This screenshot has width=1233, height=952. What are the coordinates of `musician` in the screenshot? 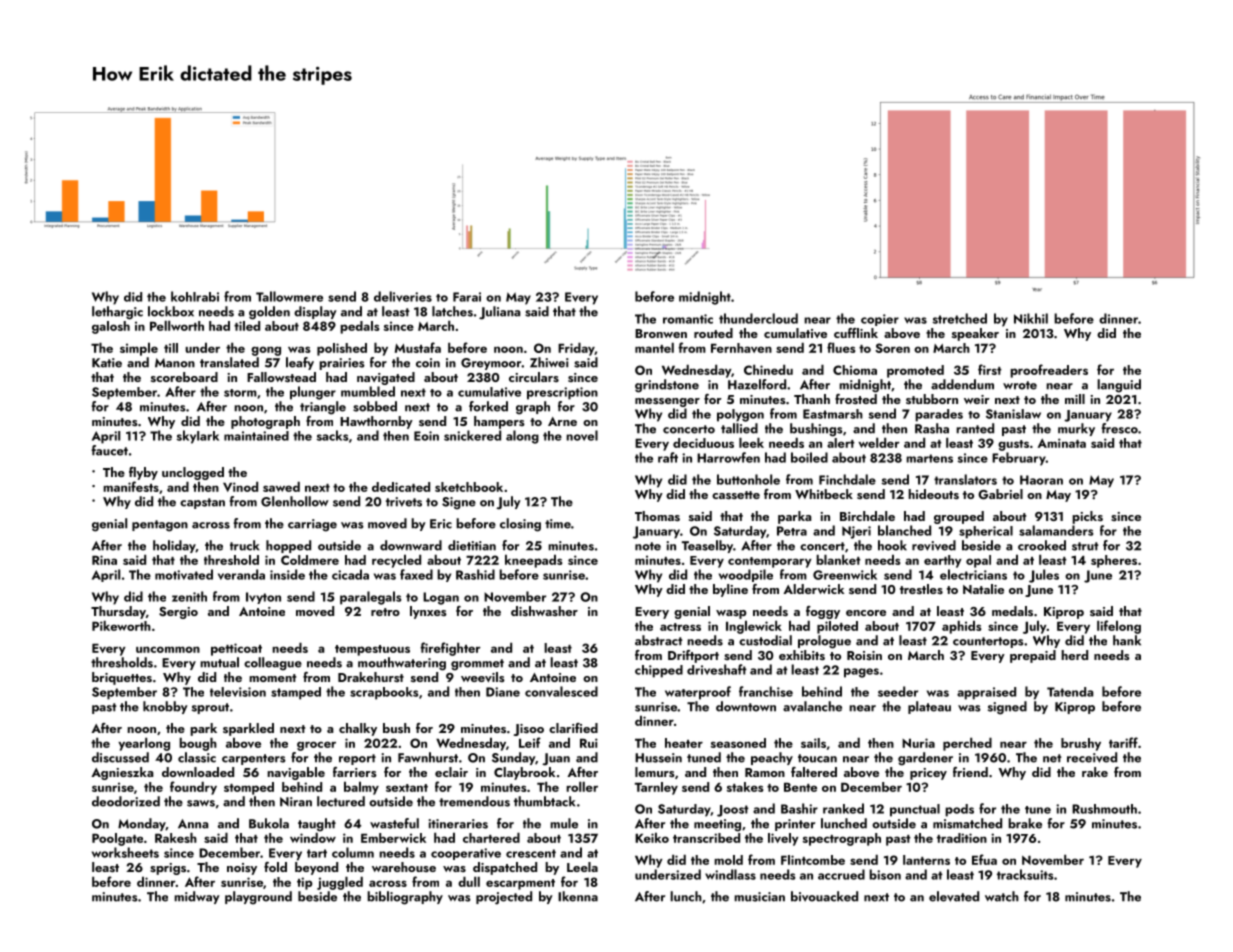 It's located at (759, 897).
